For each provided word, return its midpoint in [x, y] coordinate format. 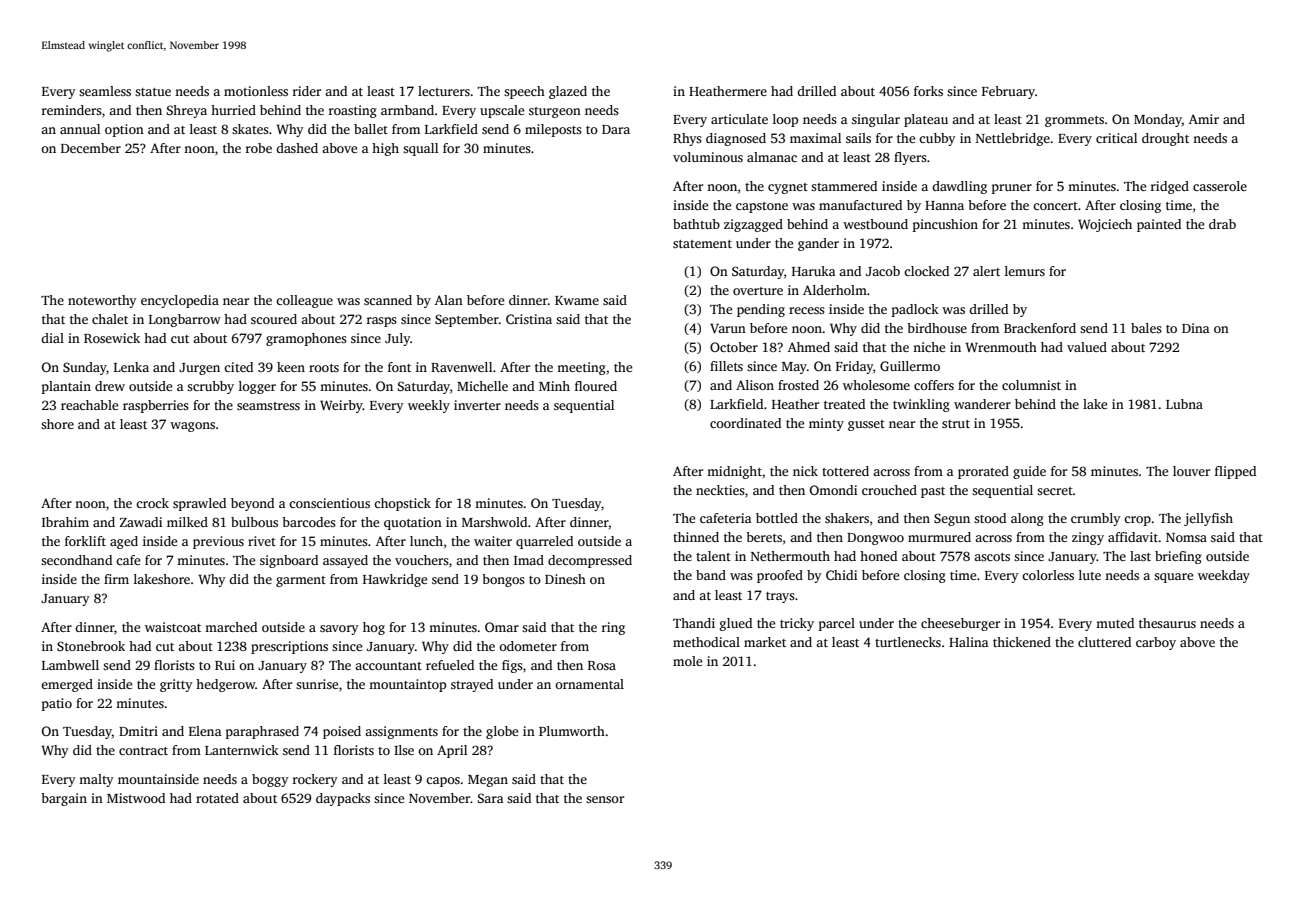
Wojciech [1105, 225]
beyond [252, 504]
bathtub [696, 224]
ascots [992, 557]
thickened [1022, 642]
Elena [205, 731]
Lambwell [70, 665]
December [91, 148]
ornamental [589, 684]
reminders [72, 110]
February [1008, 92]
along [1027, 519]
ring [613, 628]
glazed [568, 92]
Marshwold [494, 522]
